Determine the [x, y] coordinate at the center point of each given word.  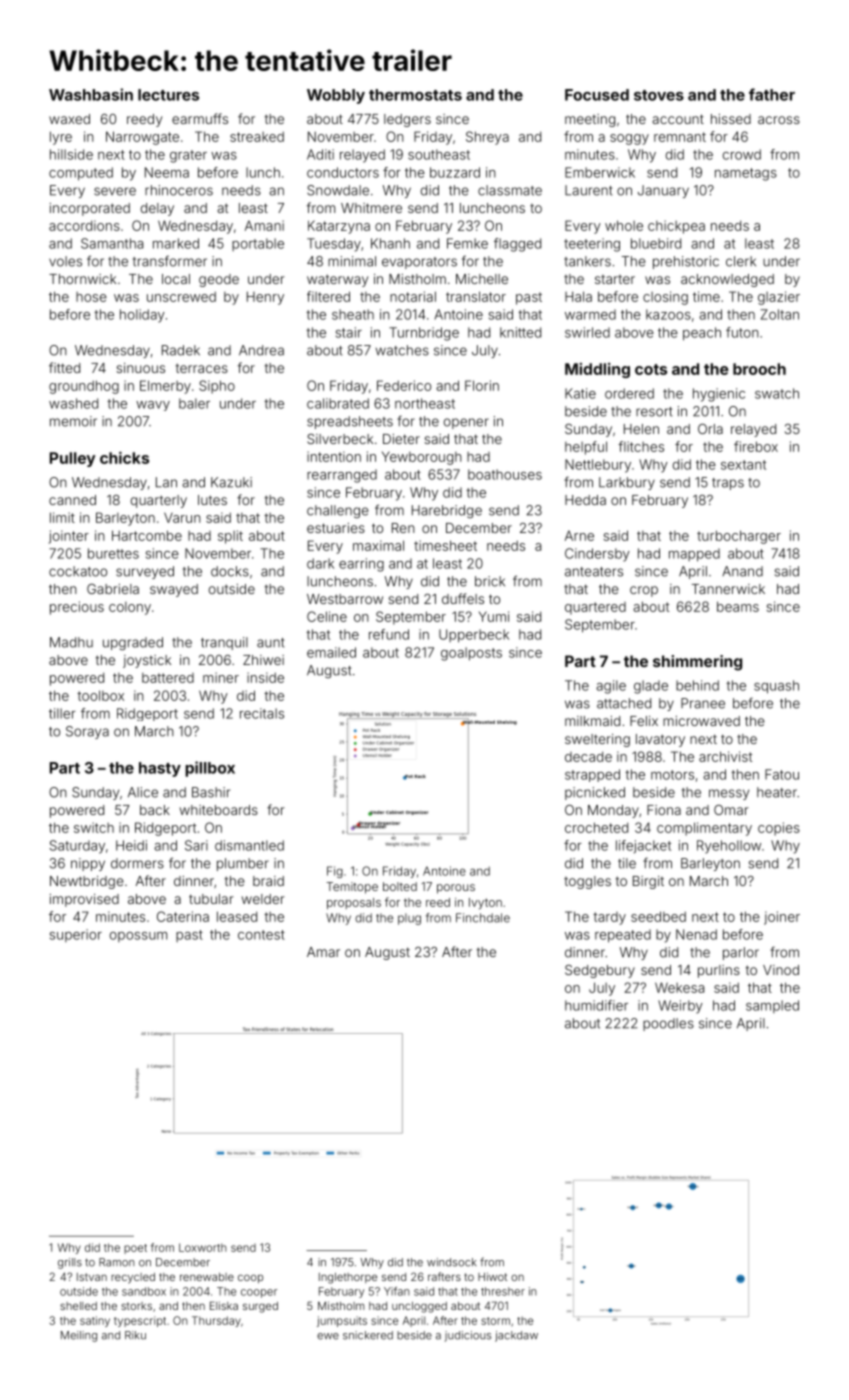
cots [651, 369]
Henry [265, 298]
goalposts [471, 654]
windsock [451, 1262]
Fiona [664, 810]
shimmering [697, 663]
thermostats [415, 95]
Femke [467, 243]
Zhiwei [263, 660]
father [772, 94]
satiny [95, 1321]
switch [94, 827]
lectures [168, 95]
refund [389, 634]
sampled [772, 1006]
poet [135, 1249]
